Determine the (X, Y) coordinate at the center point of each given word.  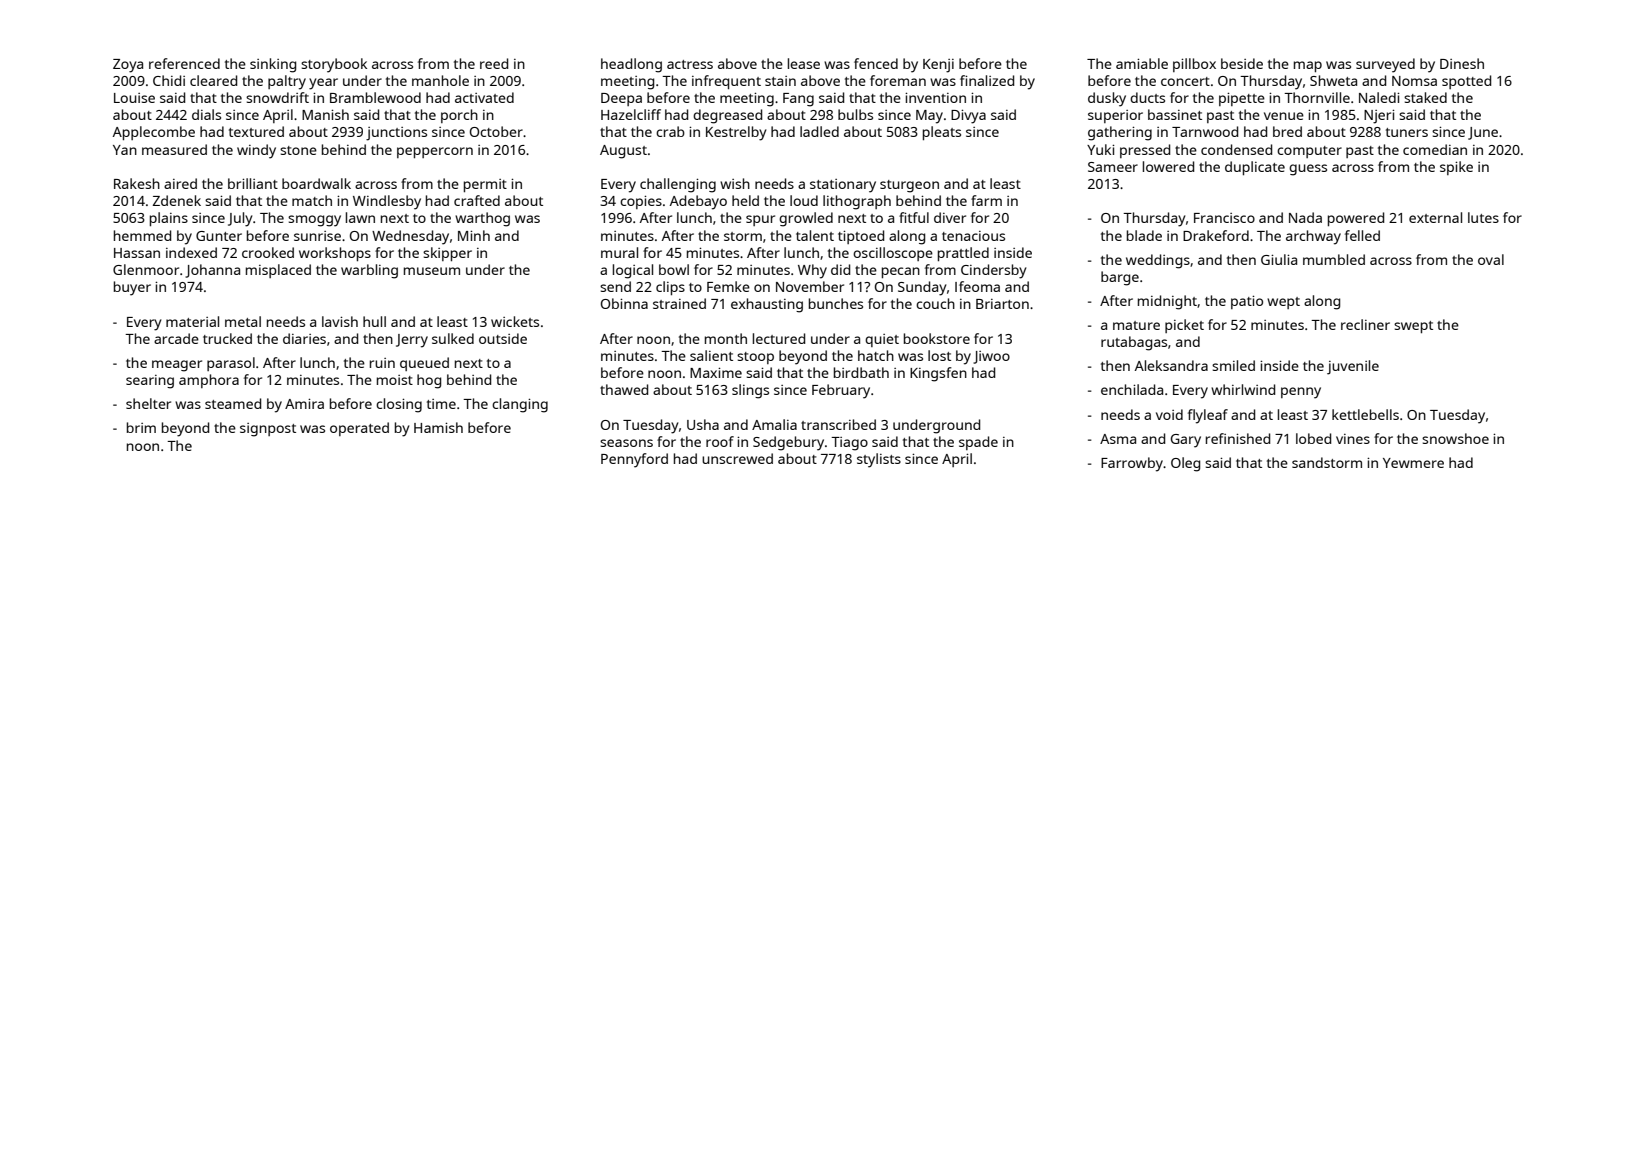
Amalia (774, 424)
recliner (1365, 324)
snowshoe (1455, 438)
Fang (798, 100)
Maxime (716, 372)
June (1483, 133)
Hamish (438, 427)
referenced (184, 63)
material (192, 321)
